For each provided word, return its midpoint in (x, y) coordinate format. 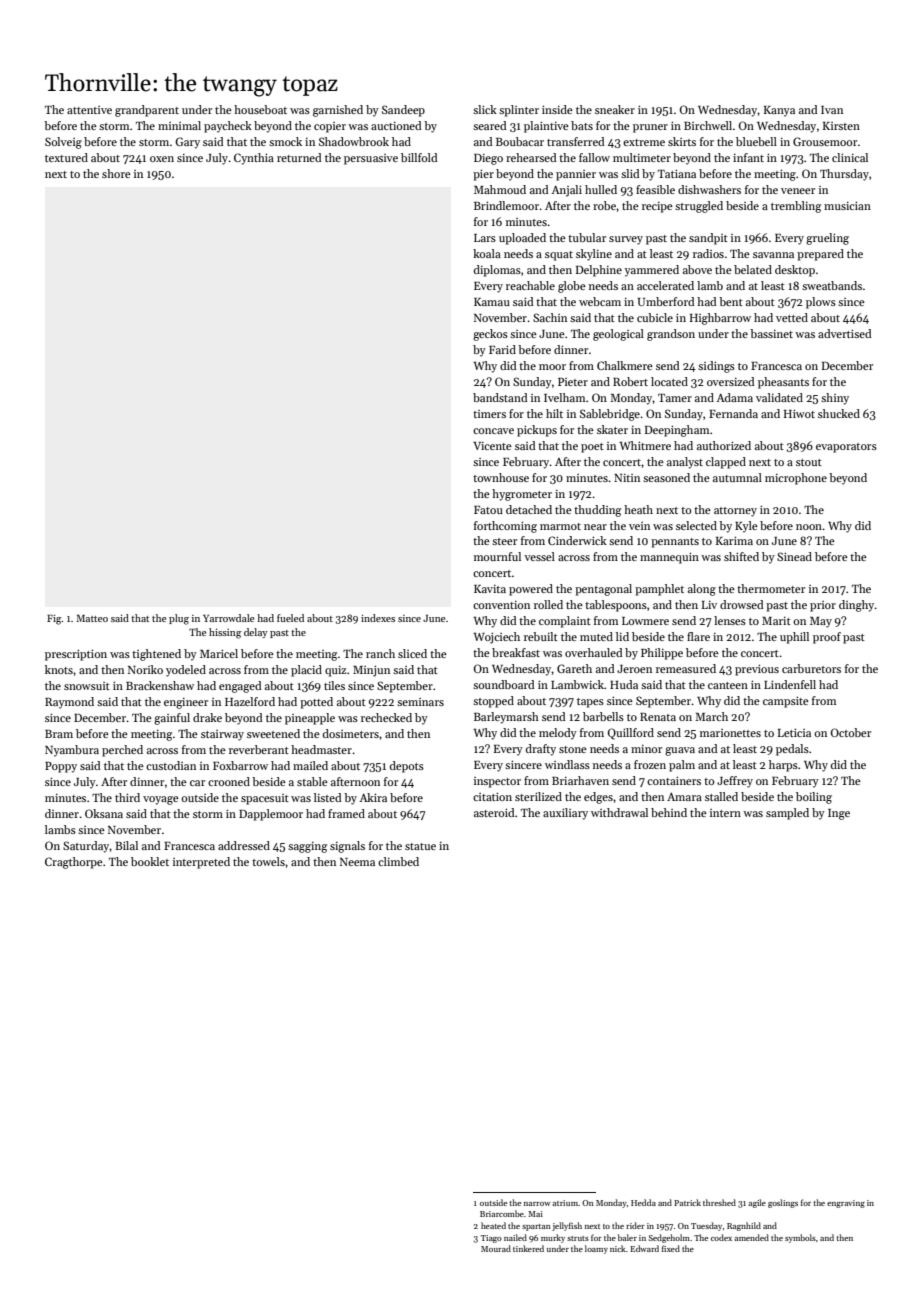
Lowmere (645, 621)
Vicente (492, 446)
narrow (537, 1204)
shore (116, 173)
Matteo (92, 618)
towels (268, 861)
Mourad (496, 1248)
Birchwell (708, 125)
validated (779, 397)
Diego (488, 159)
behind (669, 812)
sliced (412, 653)
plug (179, 619)
